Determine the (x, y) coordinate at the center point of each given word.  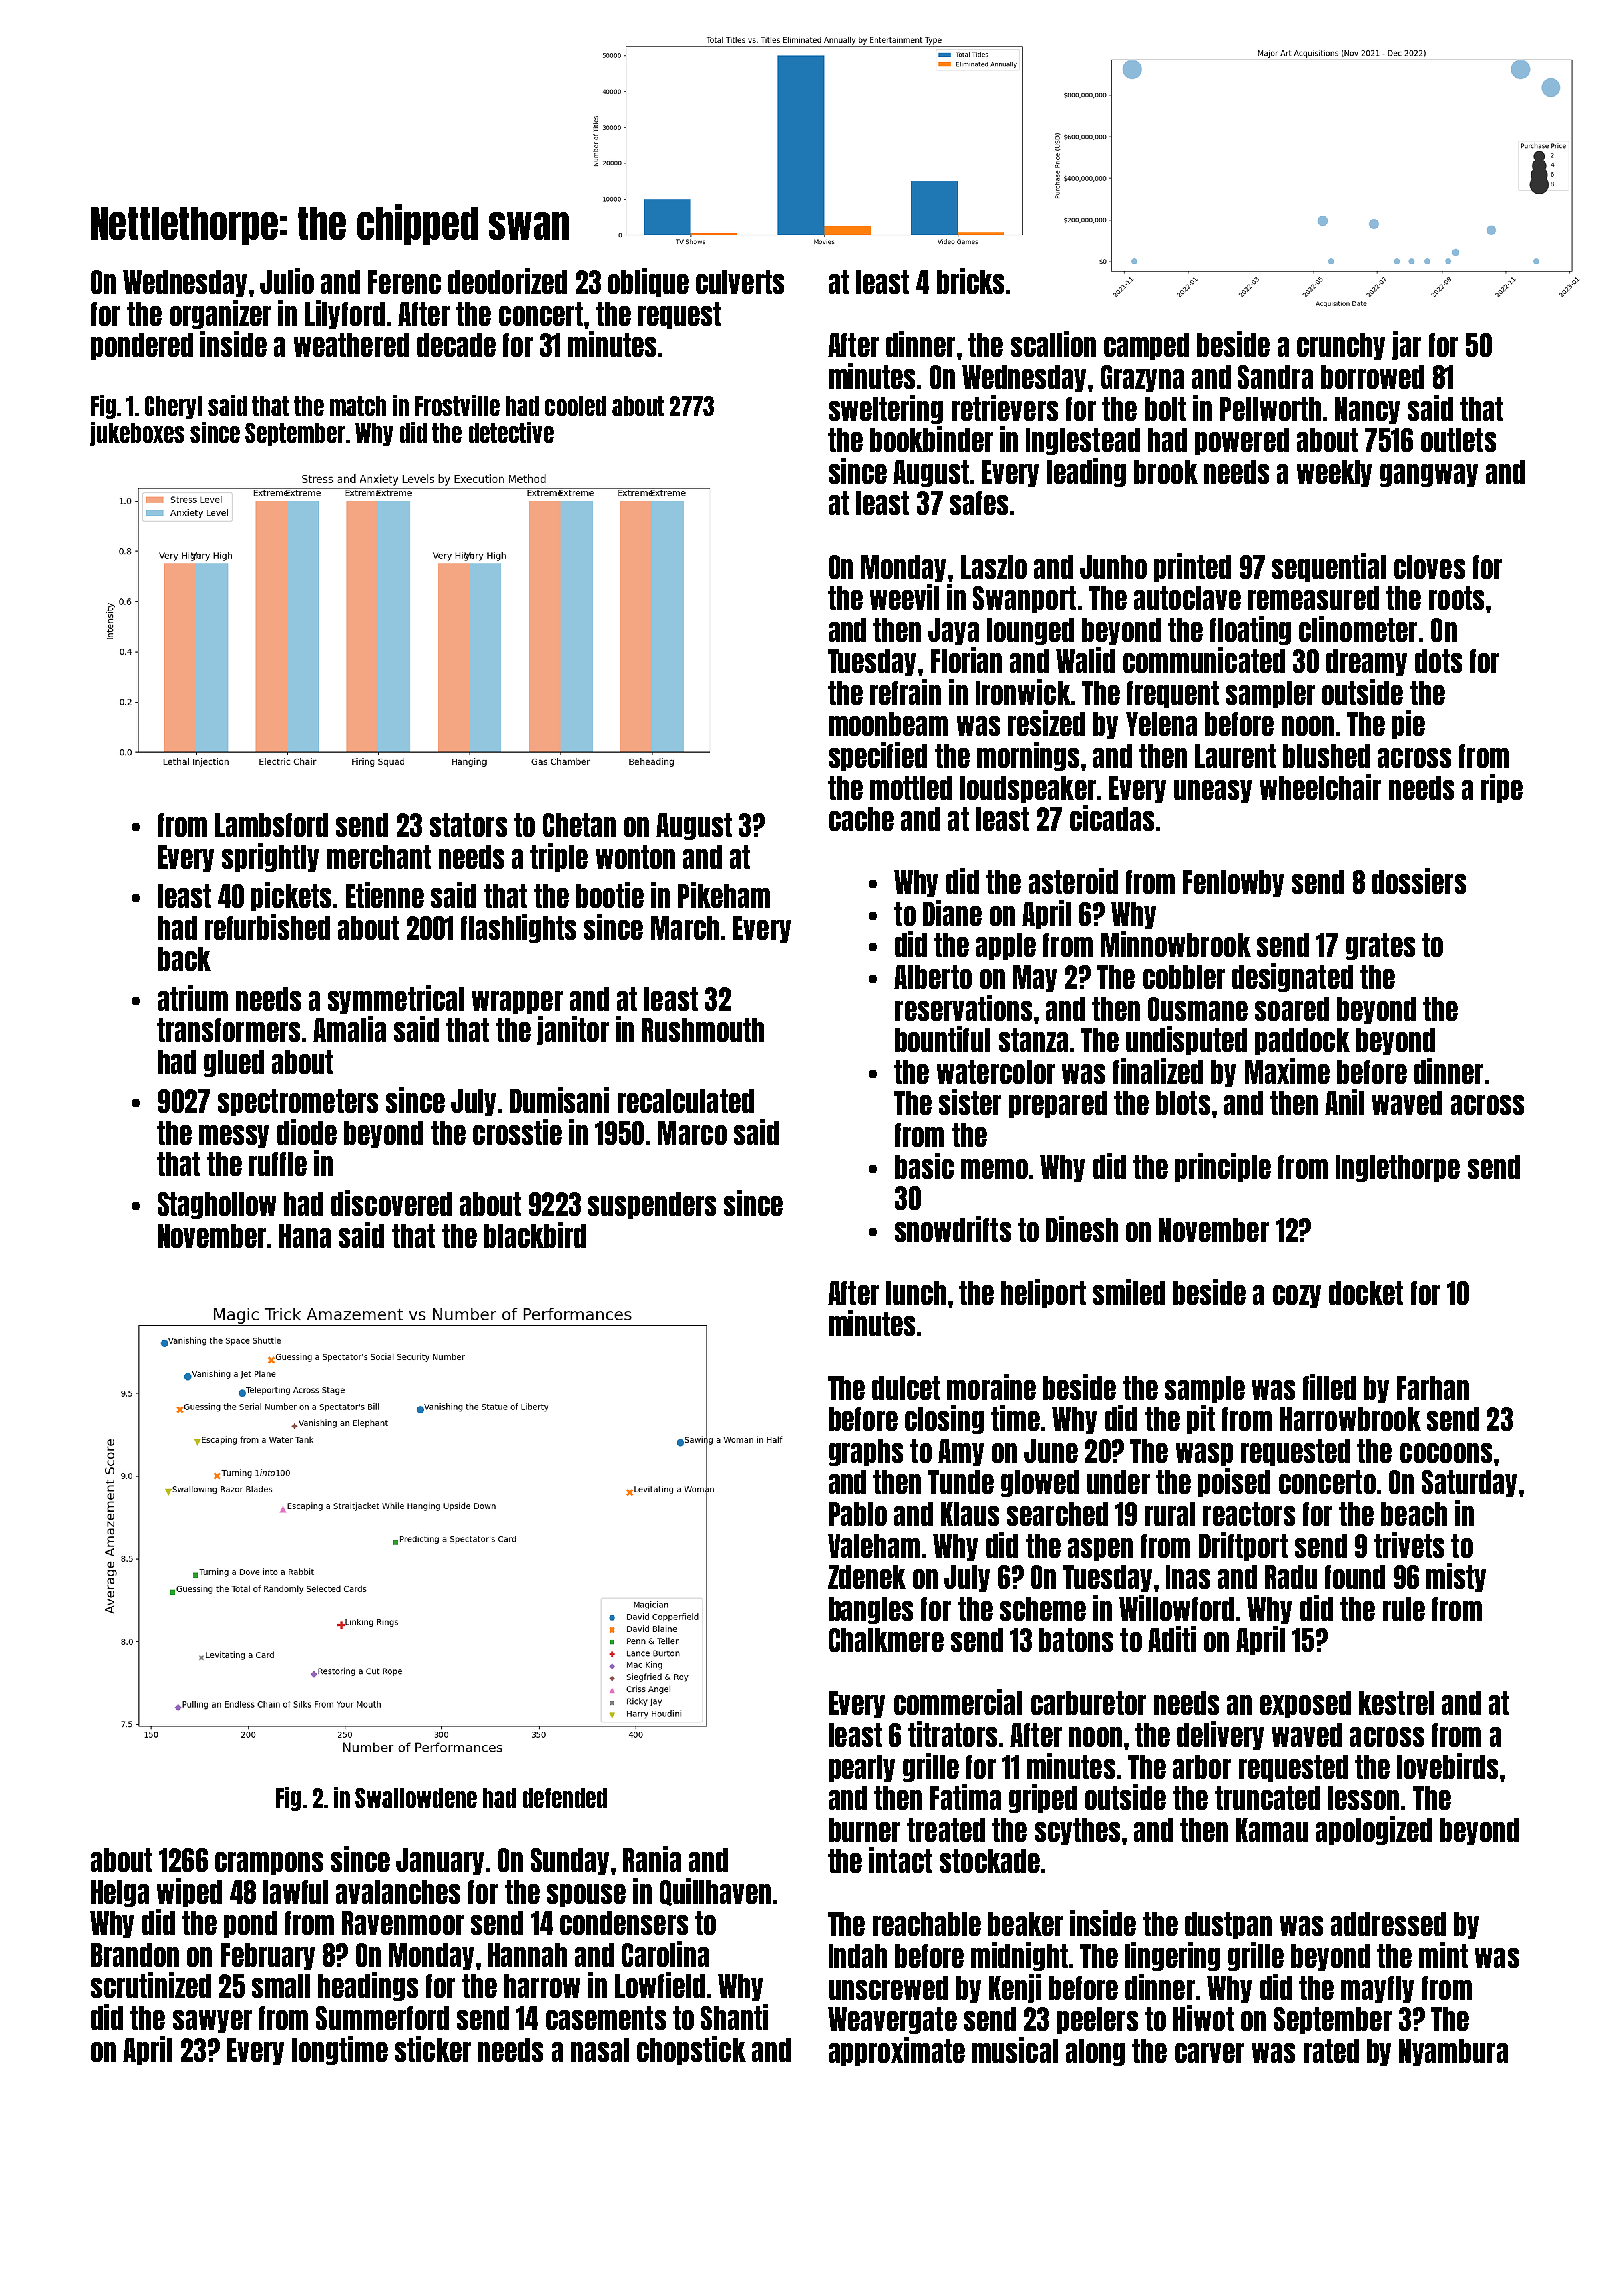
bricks (970, 281)
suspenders (652, 1205)
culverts (740, 282)
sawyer (212, 2021)
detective (511, 432)
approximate (897, 2051)
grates (1380, 946)
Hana (305, 1236)
